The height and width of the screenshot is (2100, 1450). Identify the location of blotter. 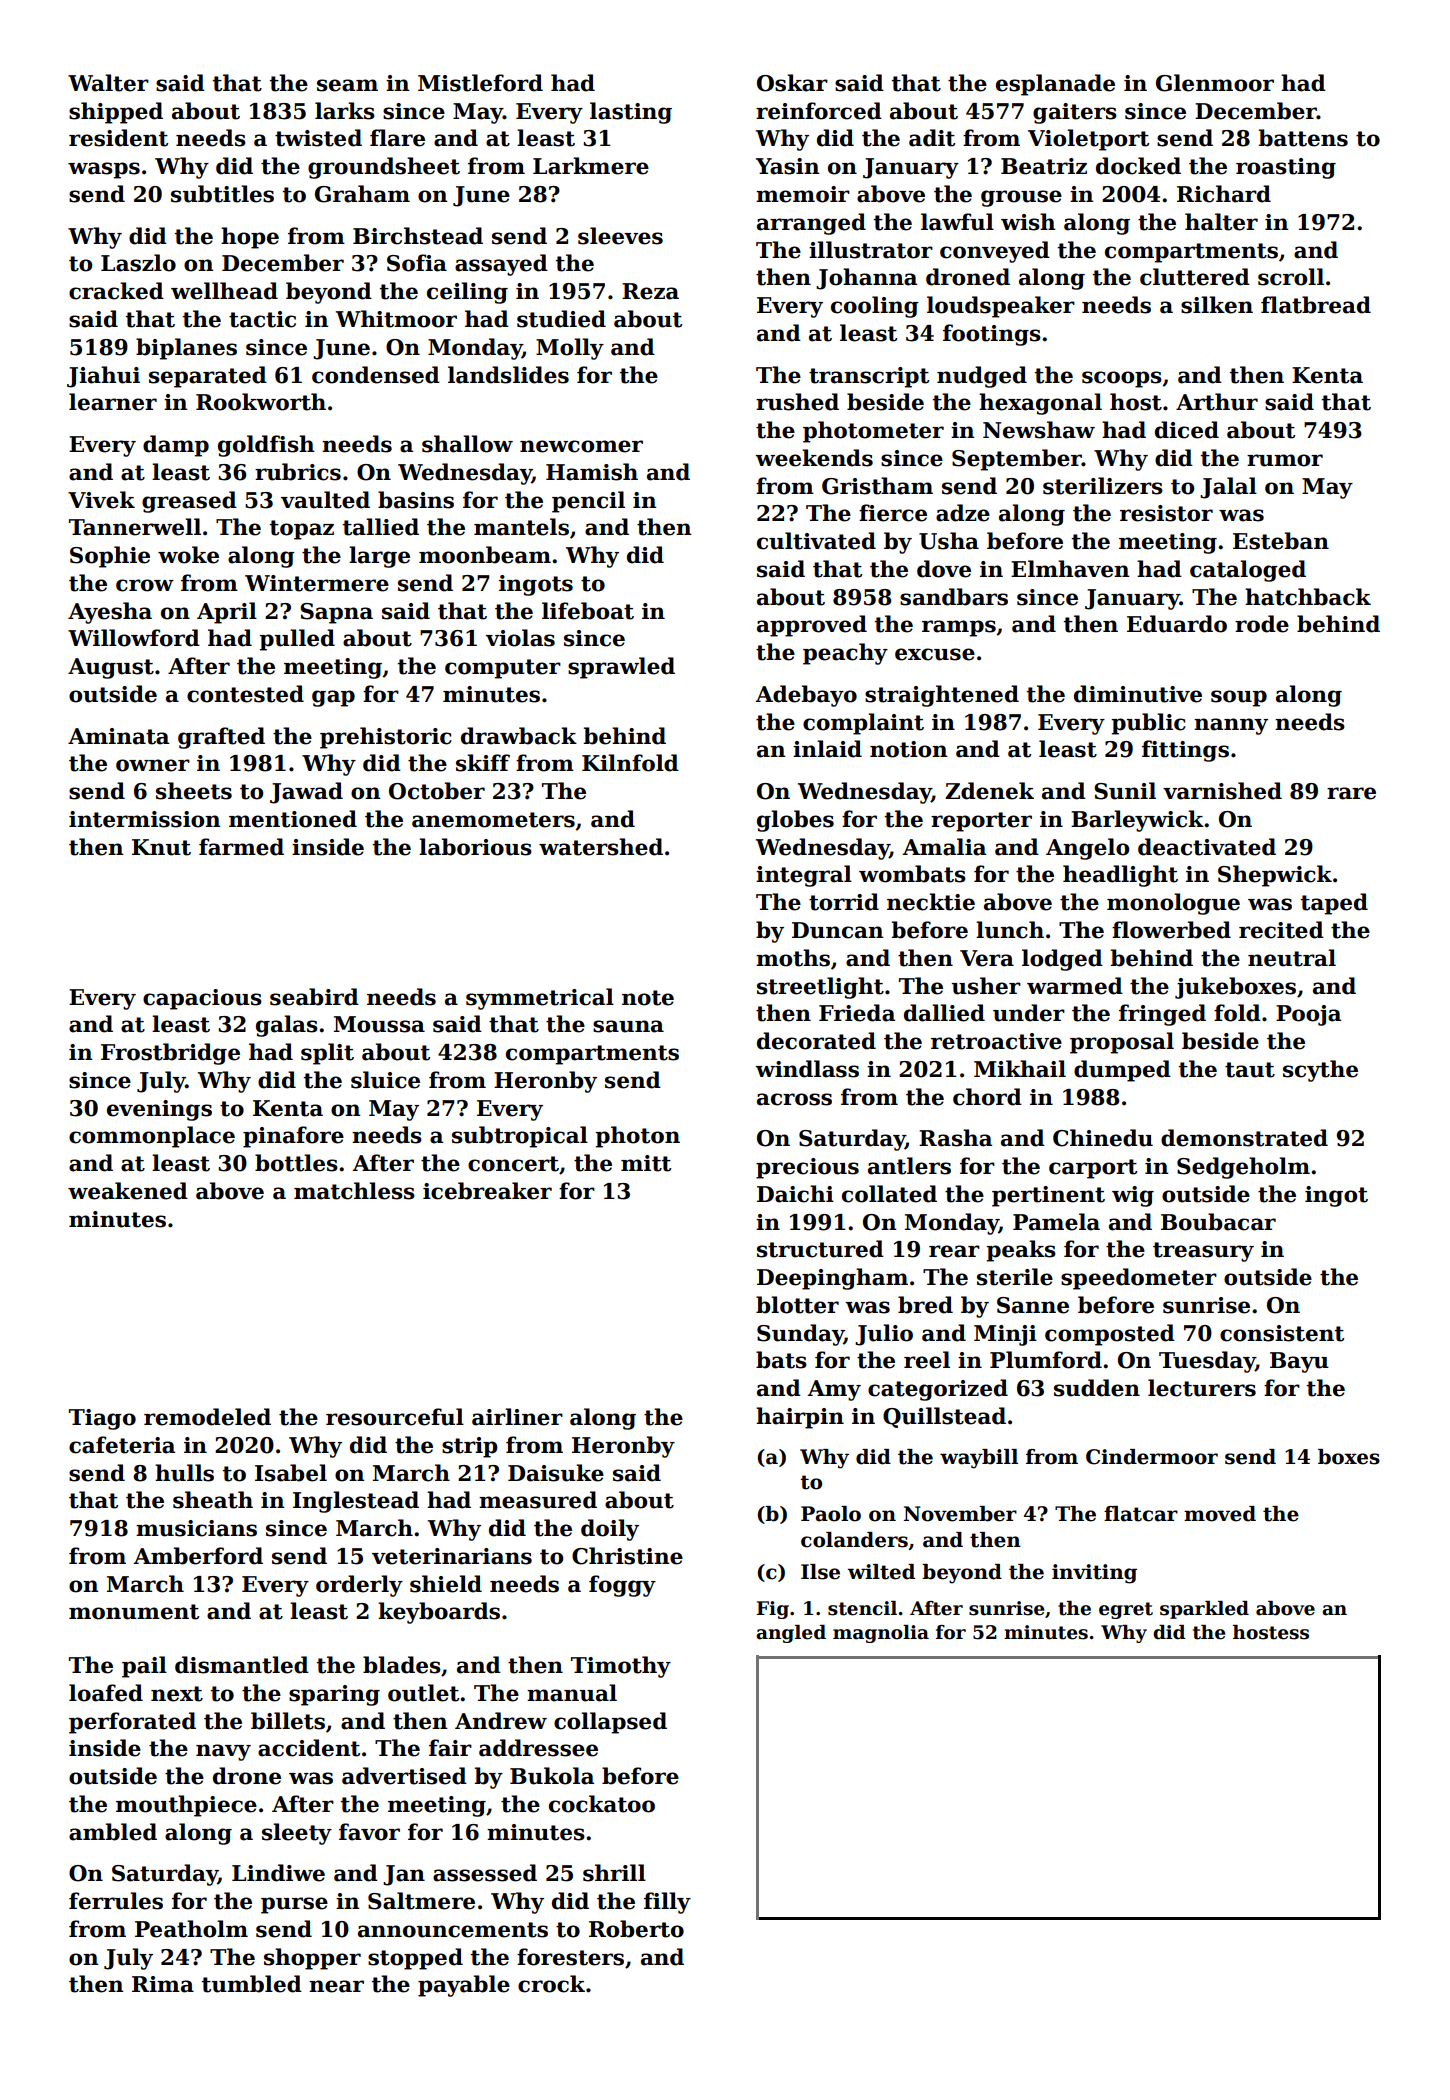
(797, 1305).
